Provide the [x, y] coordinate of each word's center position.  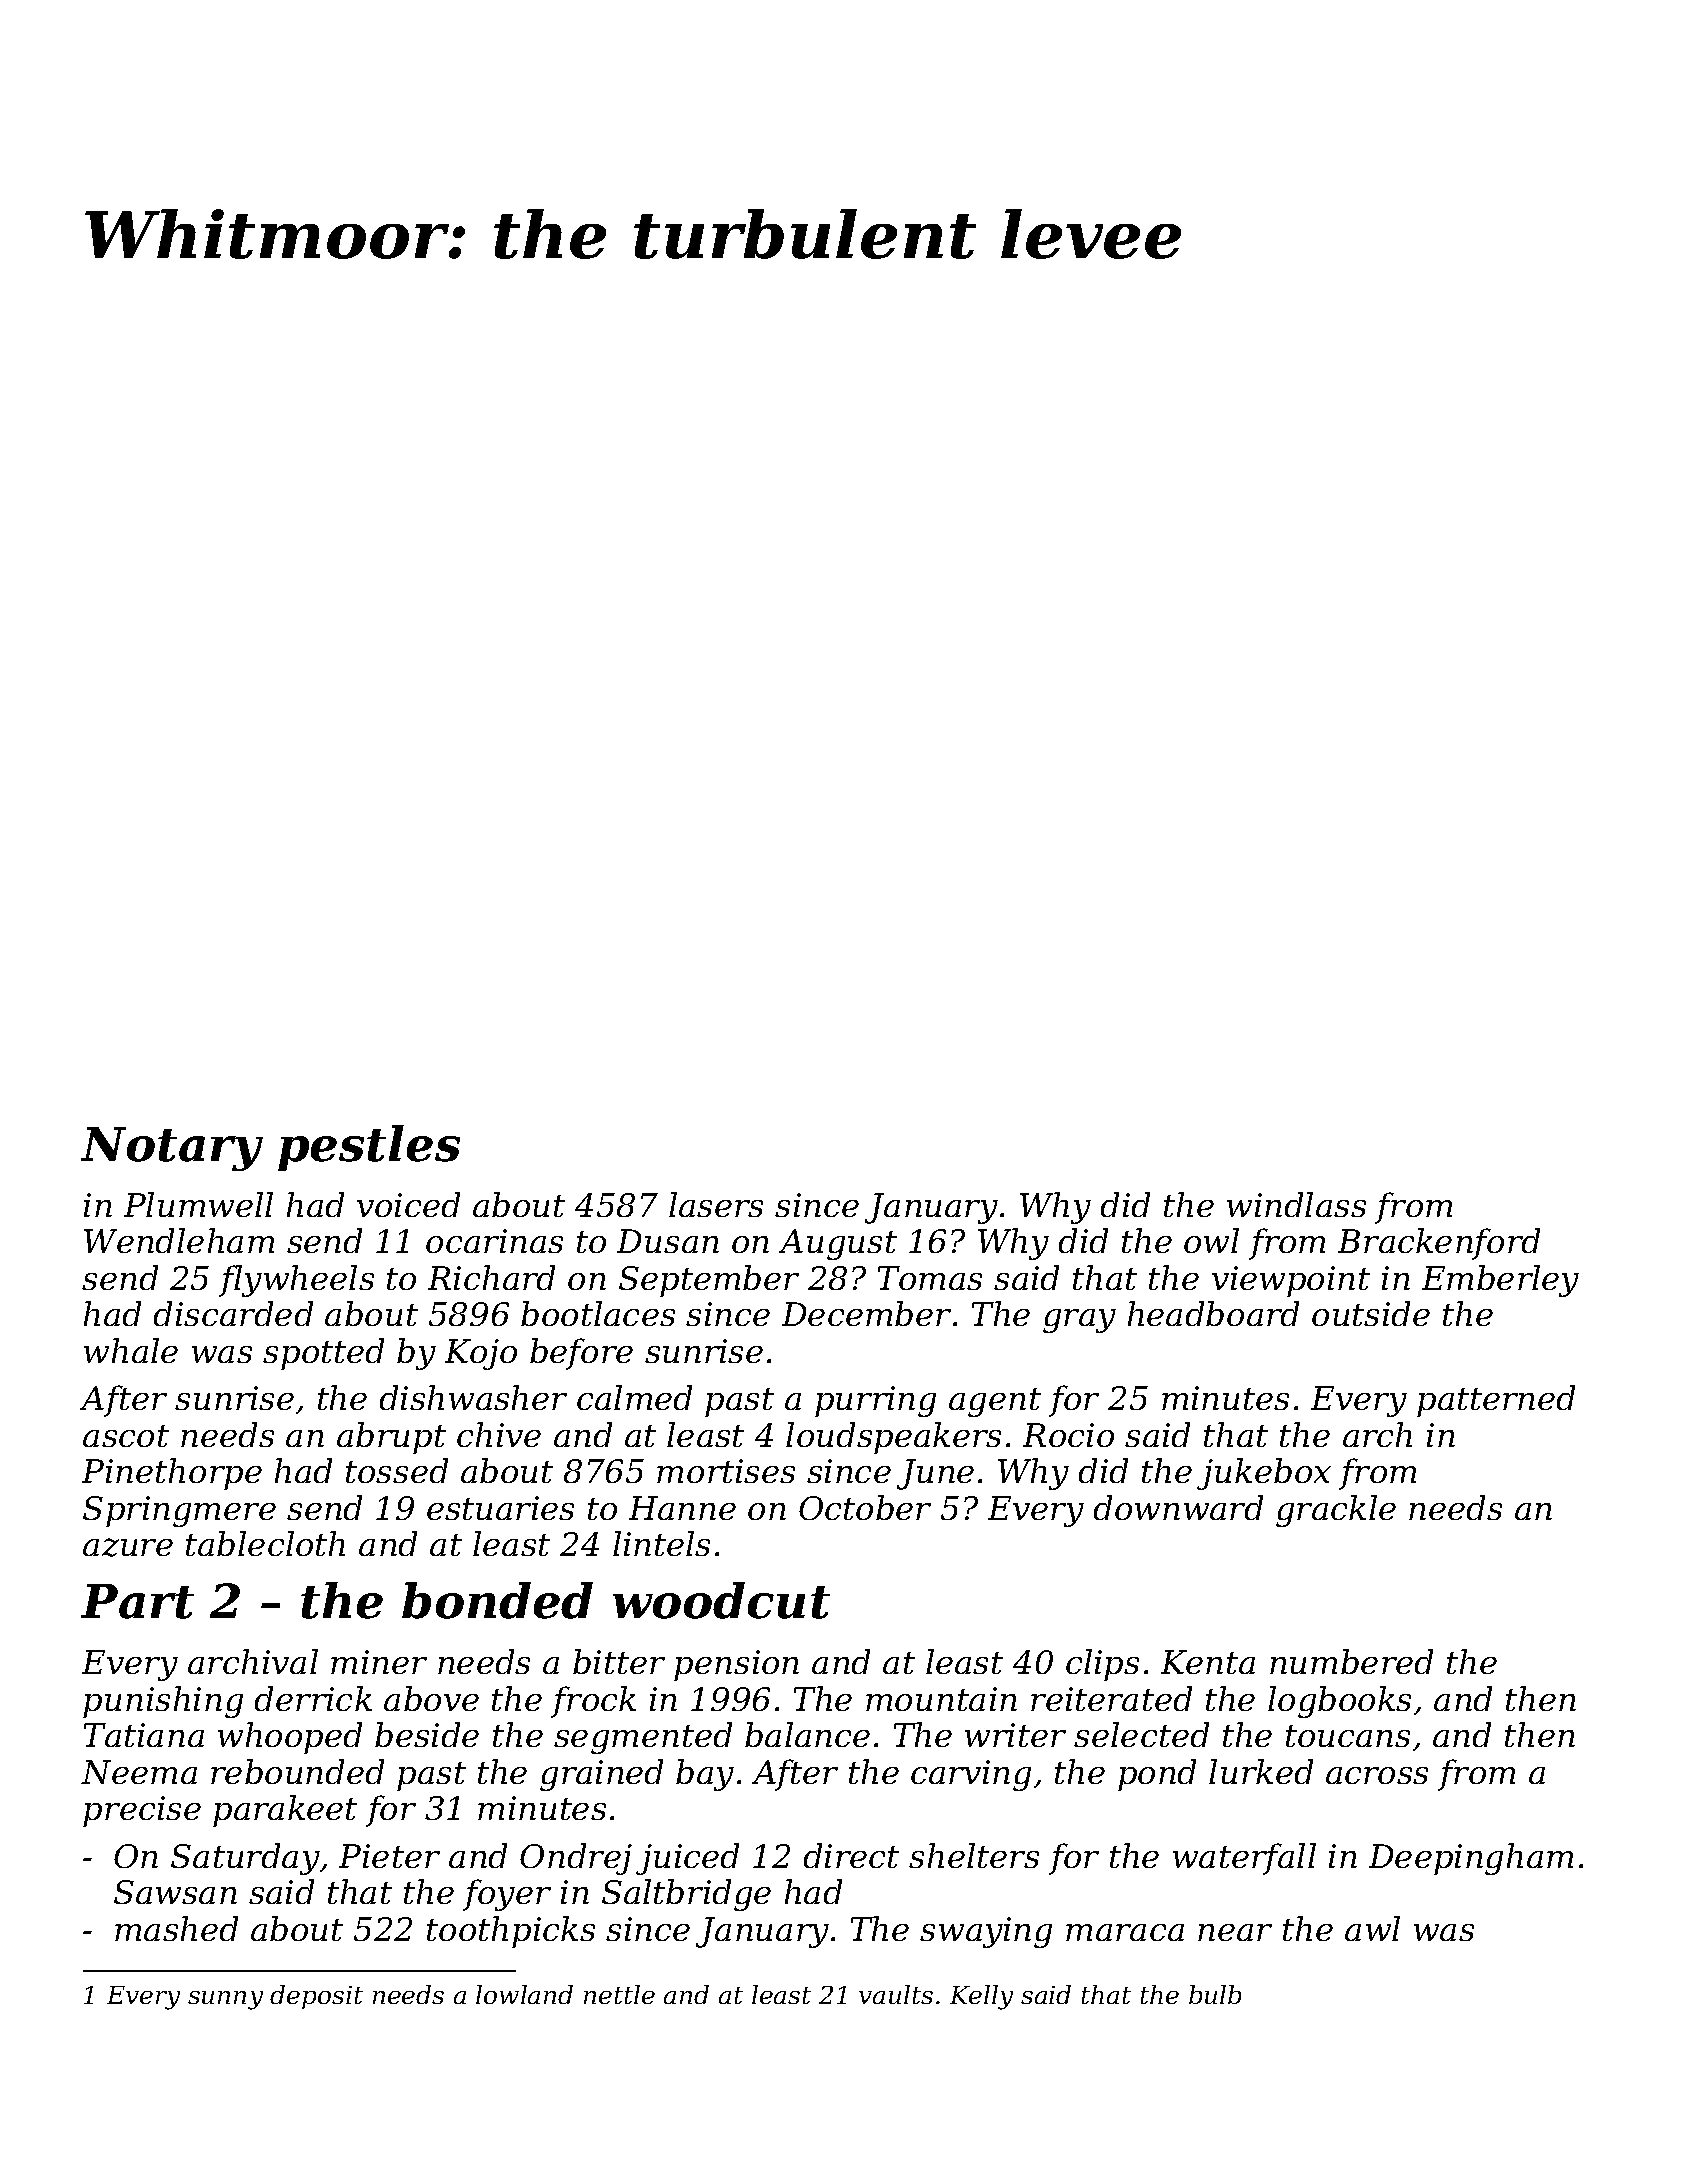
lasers [716, 1204]
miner [379, 1662]
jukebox [1264, 1474]
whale [131, 1350]
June [935, 1474]
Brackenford [1439, 1244]
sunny [225, 2000]
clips [1102, 1665]
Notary [172, 1149]
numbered [1351, 1661]
